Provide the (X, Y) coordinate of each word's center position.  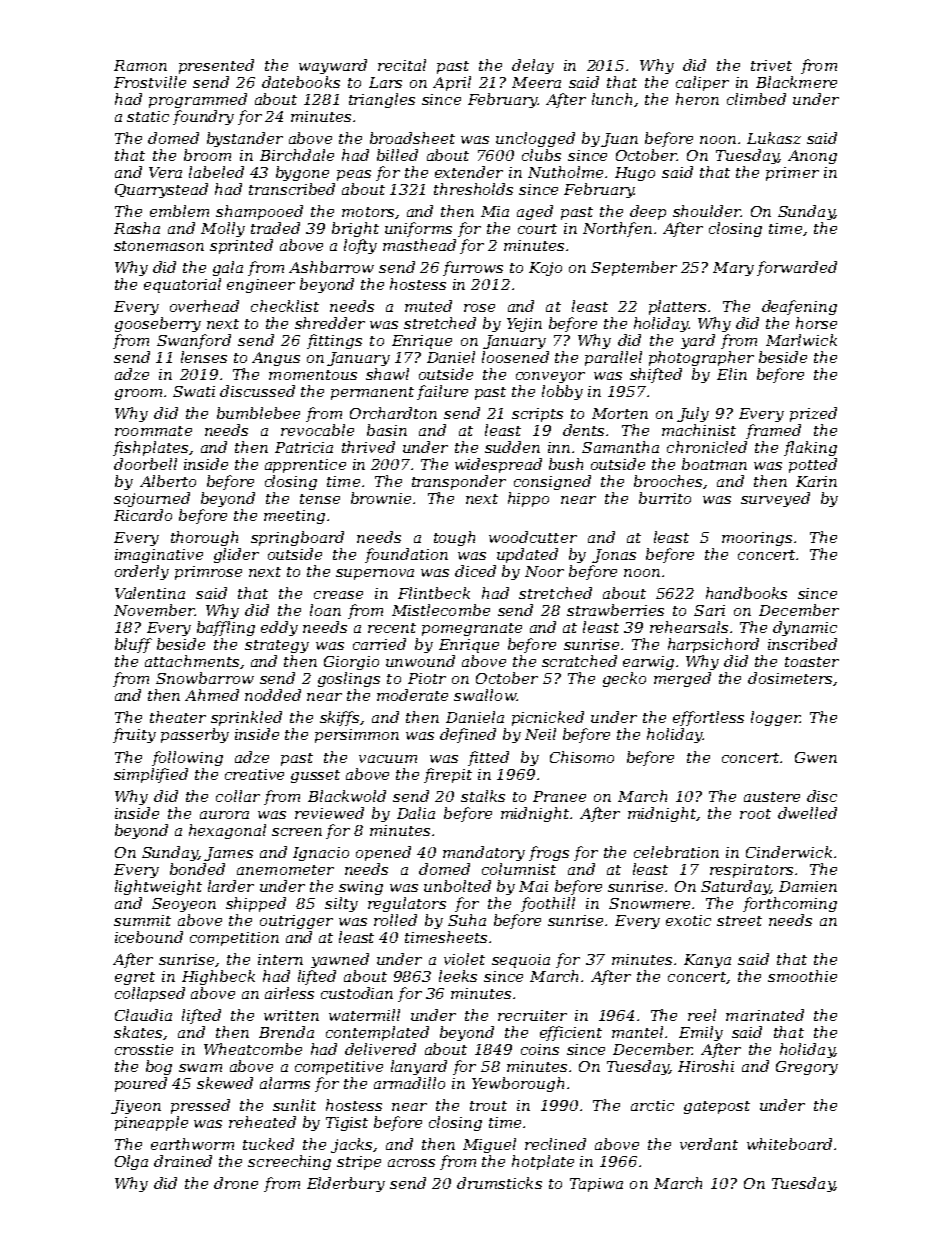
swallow (485, 695)
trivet (771, 65)
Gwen (816, 757)
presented (216, 66)
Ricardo (143, 515)
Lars (385, 82)
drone (236, 1183)
